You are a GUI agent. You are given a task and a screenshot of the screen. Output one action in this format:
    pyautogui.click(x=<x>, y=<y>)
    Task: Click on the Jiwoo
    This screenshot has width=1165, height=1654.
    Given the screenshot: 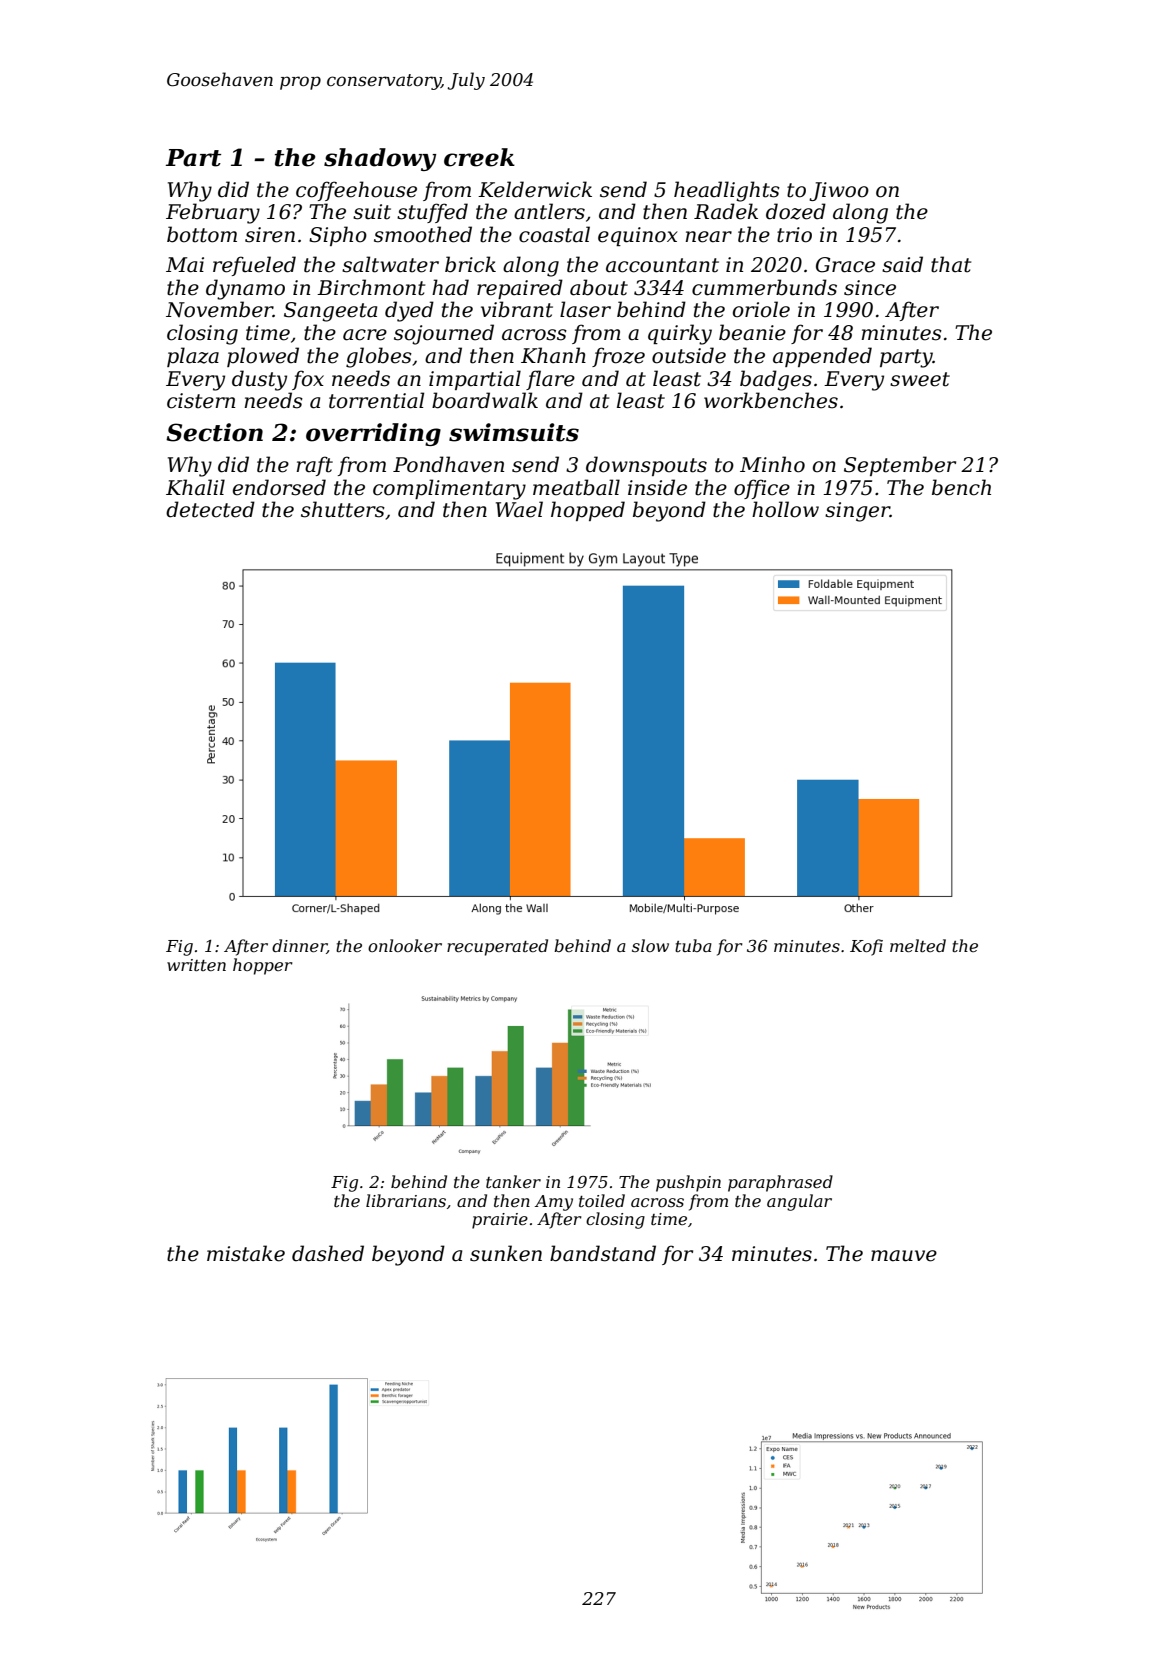 What is the action you would take?
    pyautogui.click(x=839, y=191)
